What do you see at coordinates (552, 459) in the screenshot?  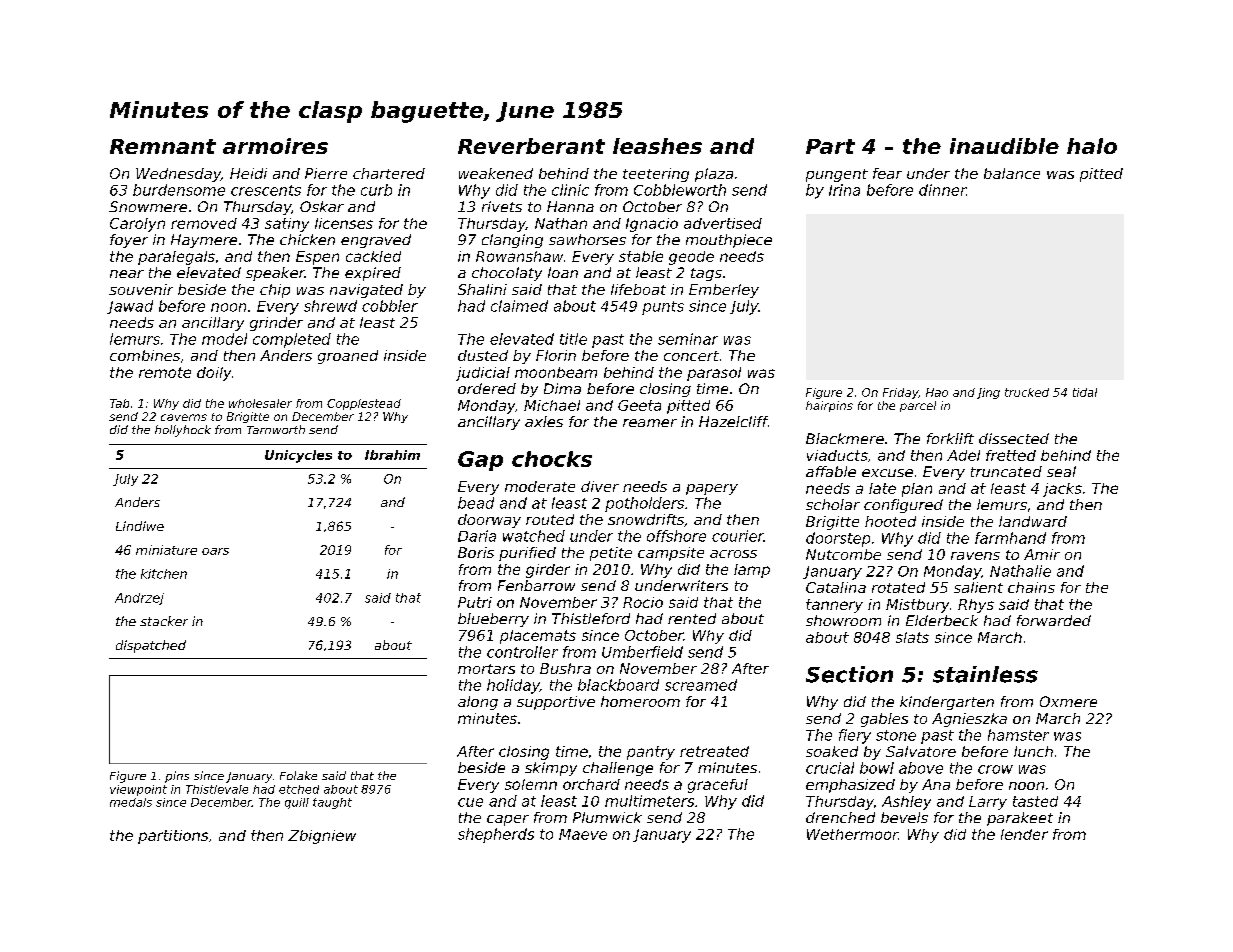 I see `chocks` at bounding box center [552, 459].
